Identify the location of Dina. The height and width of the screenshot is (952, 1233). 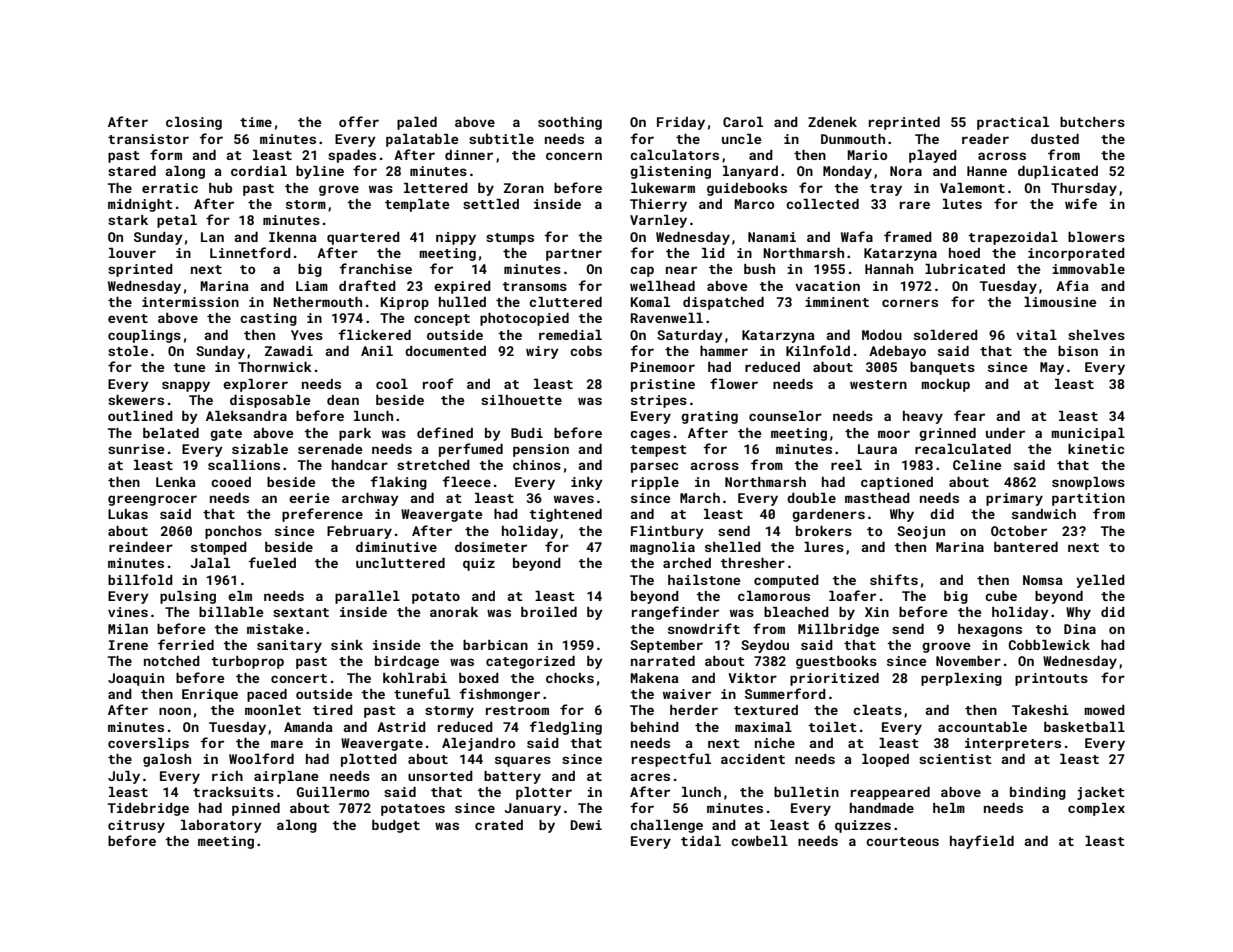
(1080, 629).
